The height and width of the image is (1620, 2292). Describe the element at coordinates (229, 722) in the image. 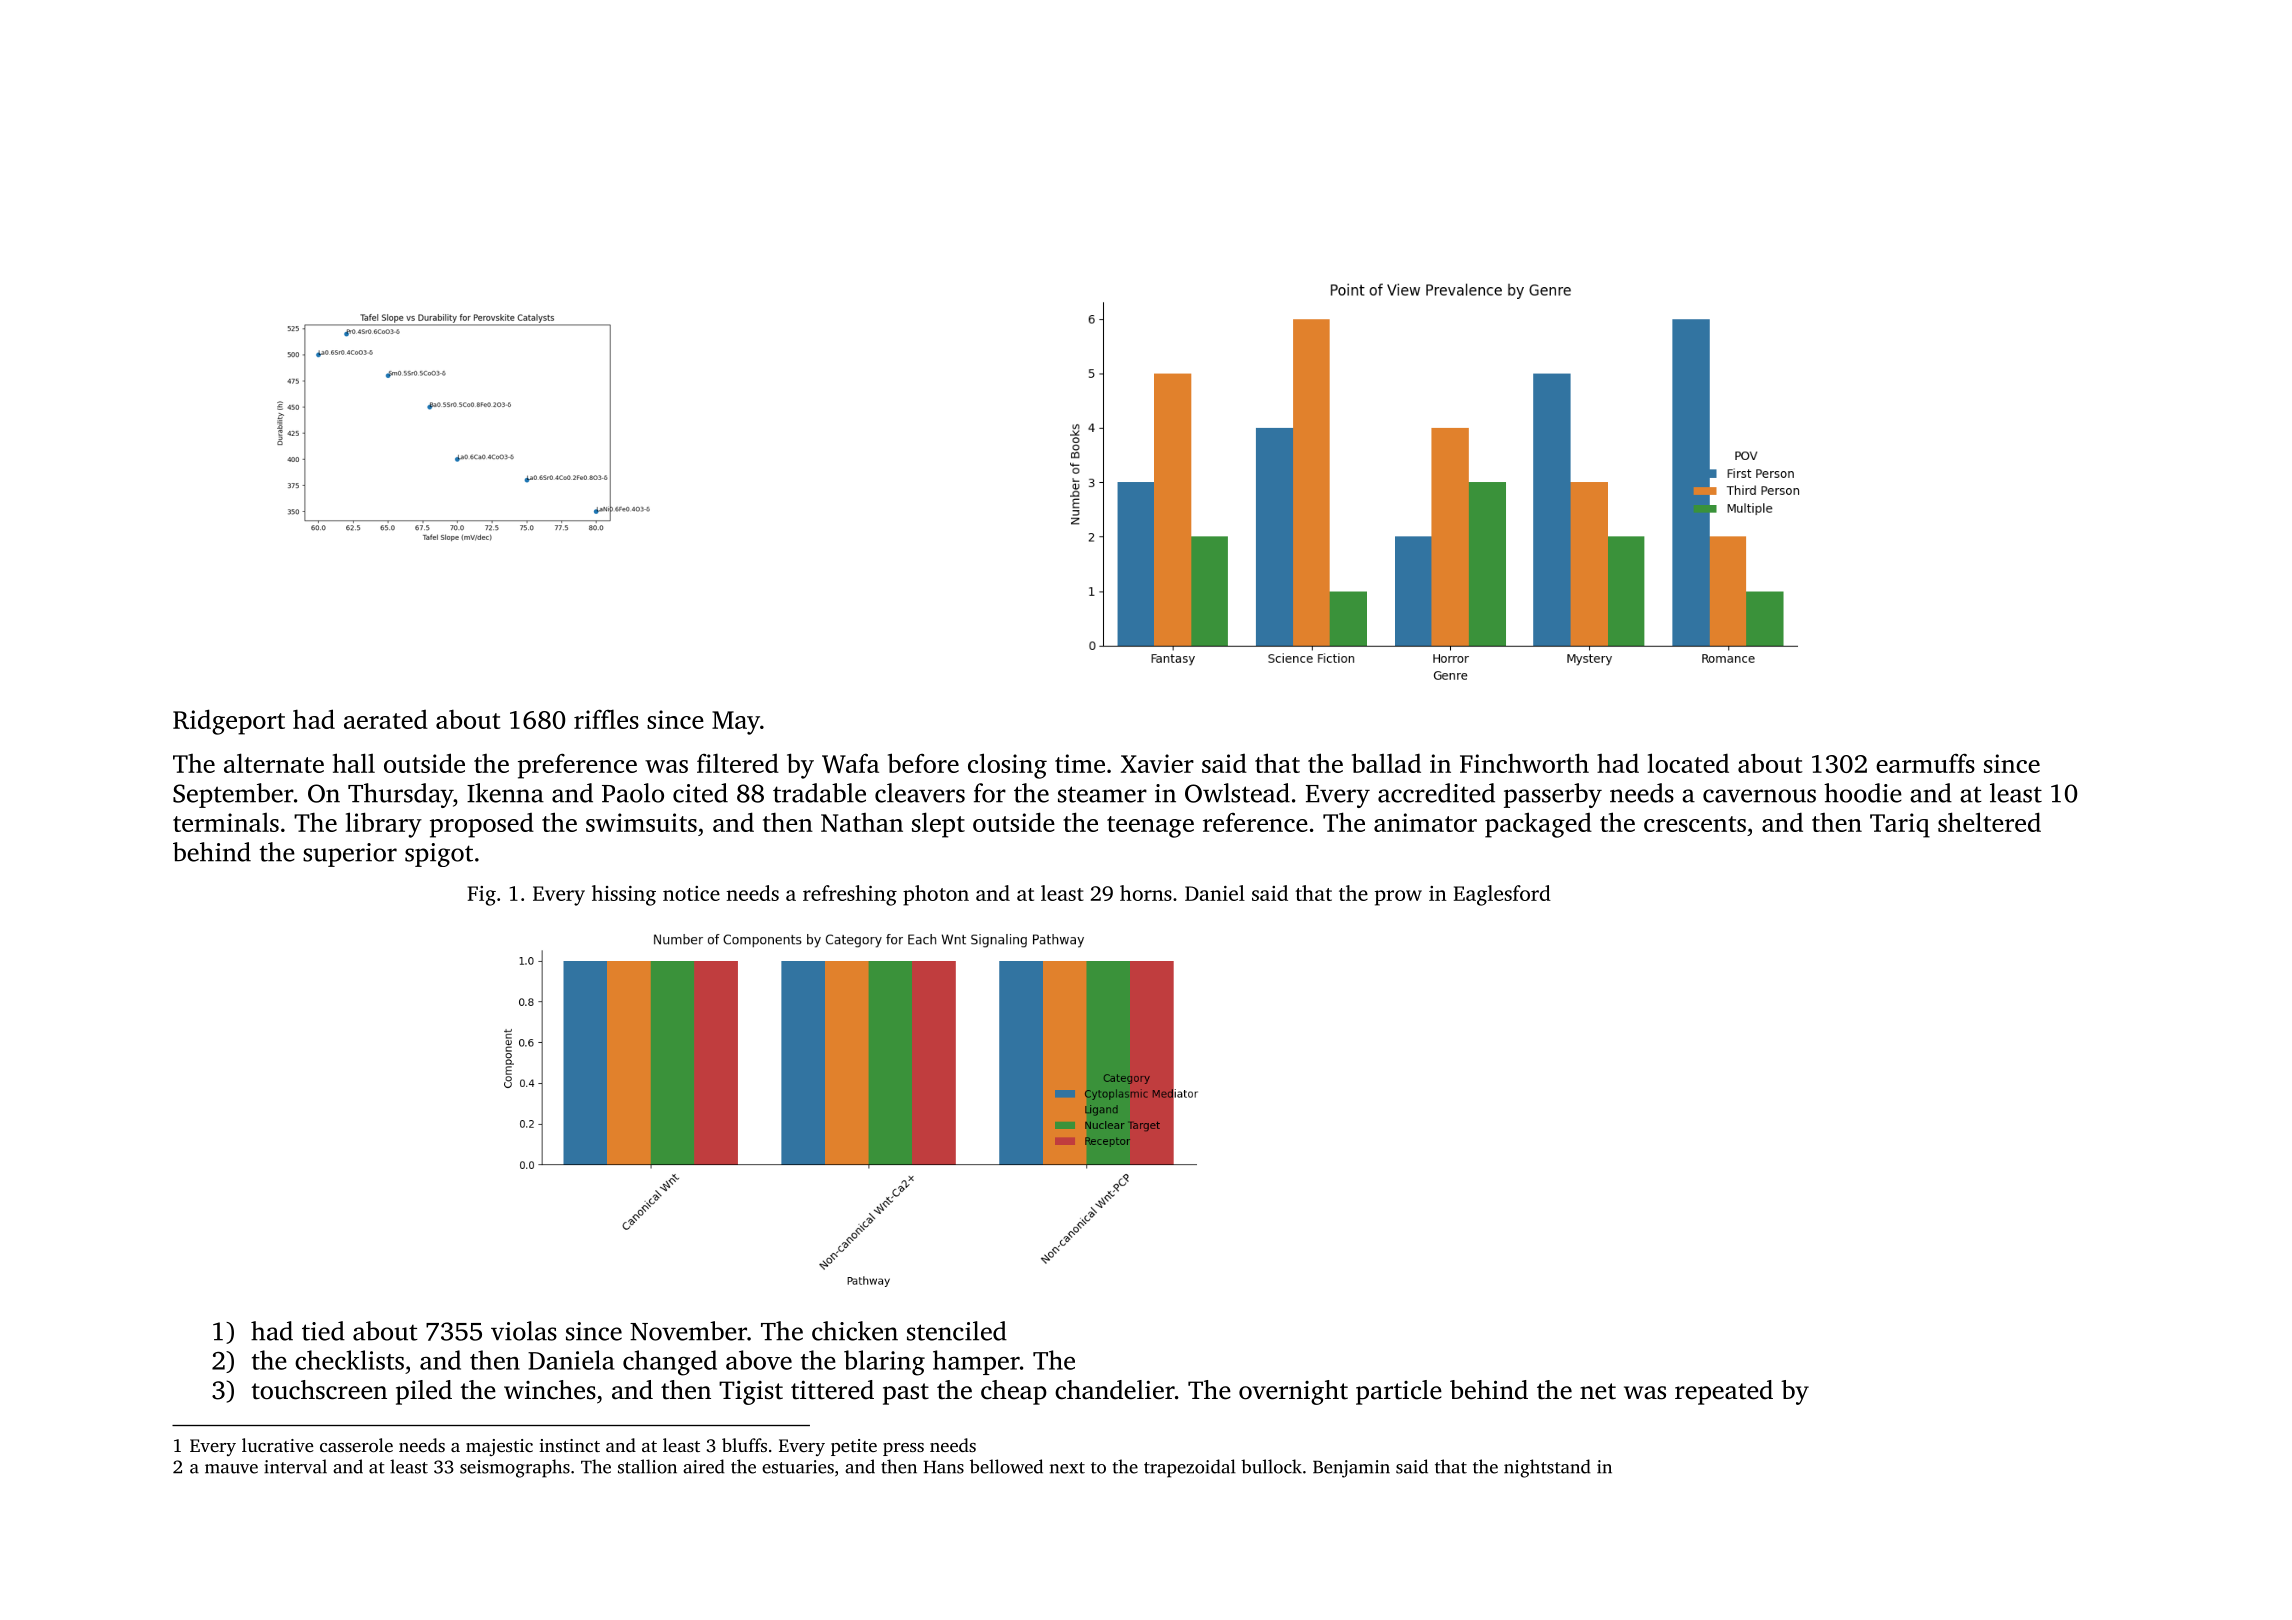

I see `Ridgeport` at that location.
